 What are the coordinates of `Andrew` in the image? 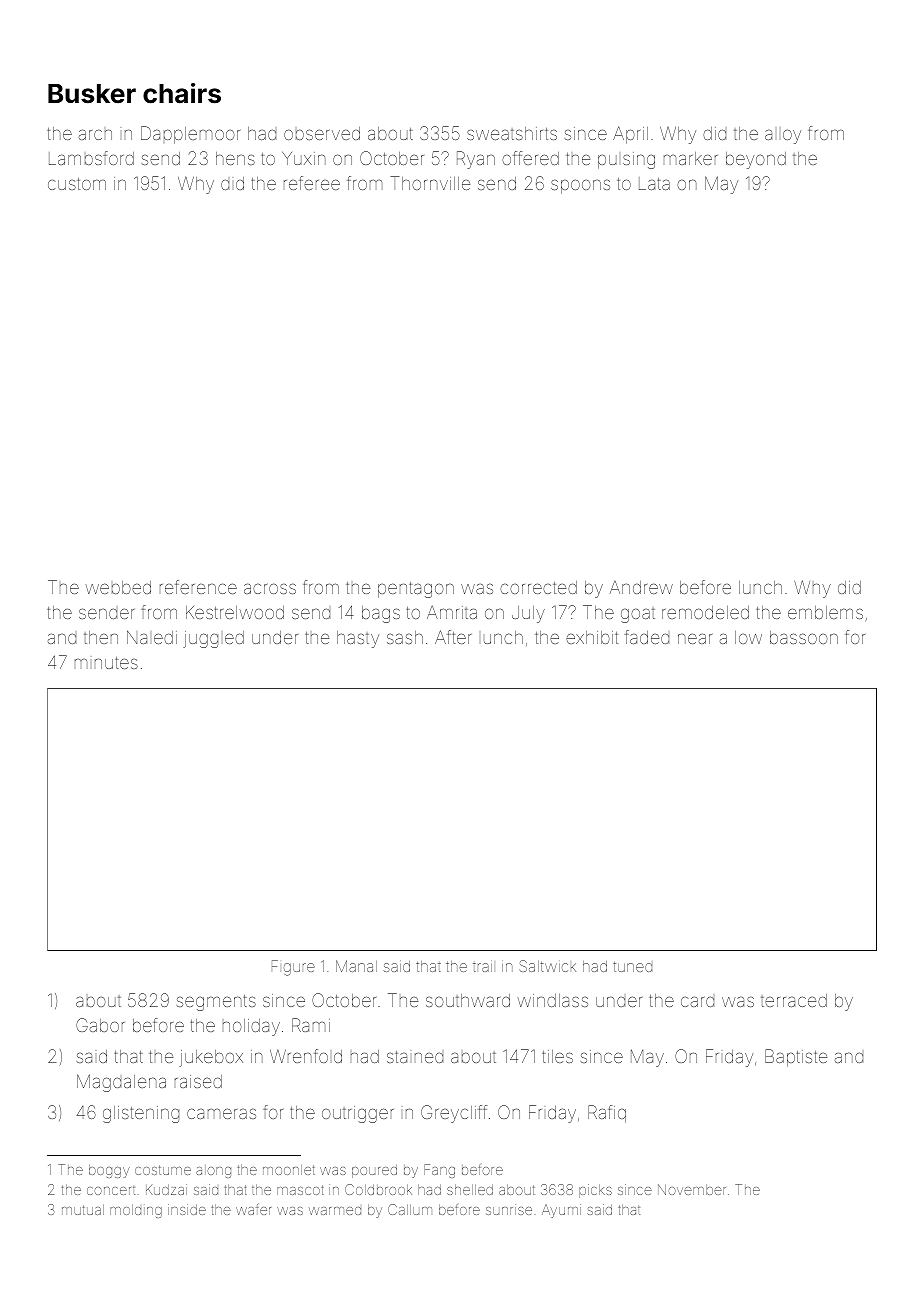 It's located at (641, 587).
